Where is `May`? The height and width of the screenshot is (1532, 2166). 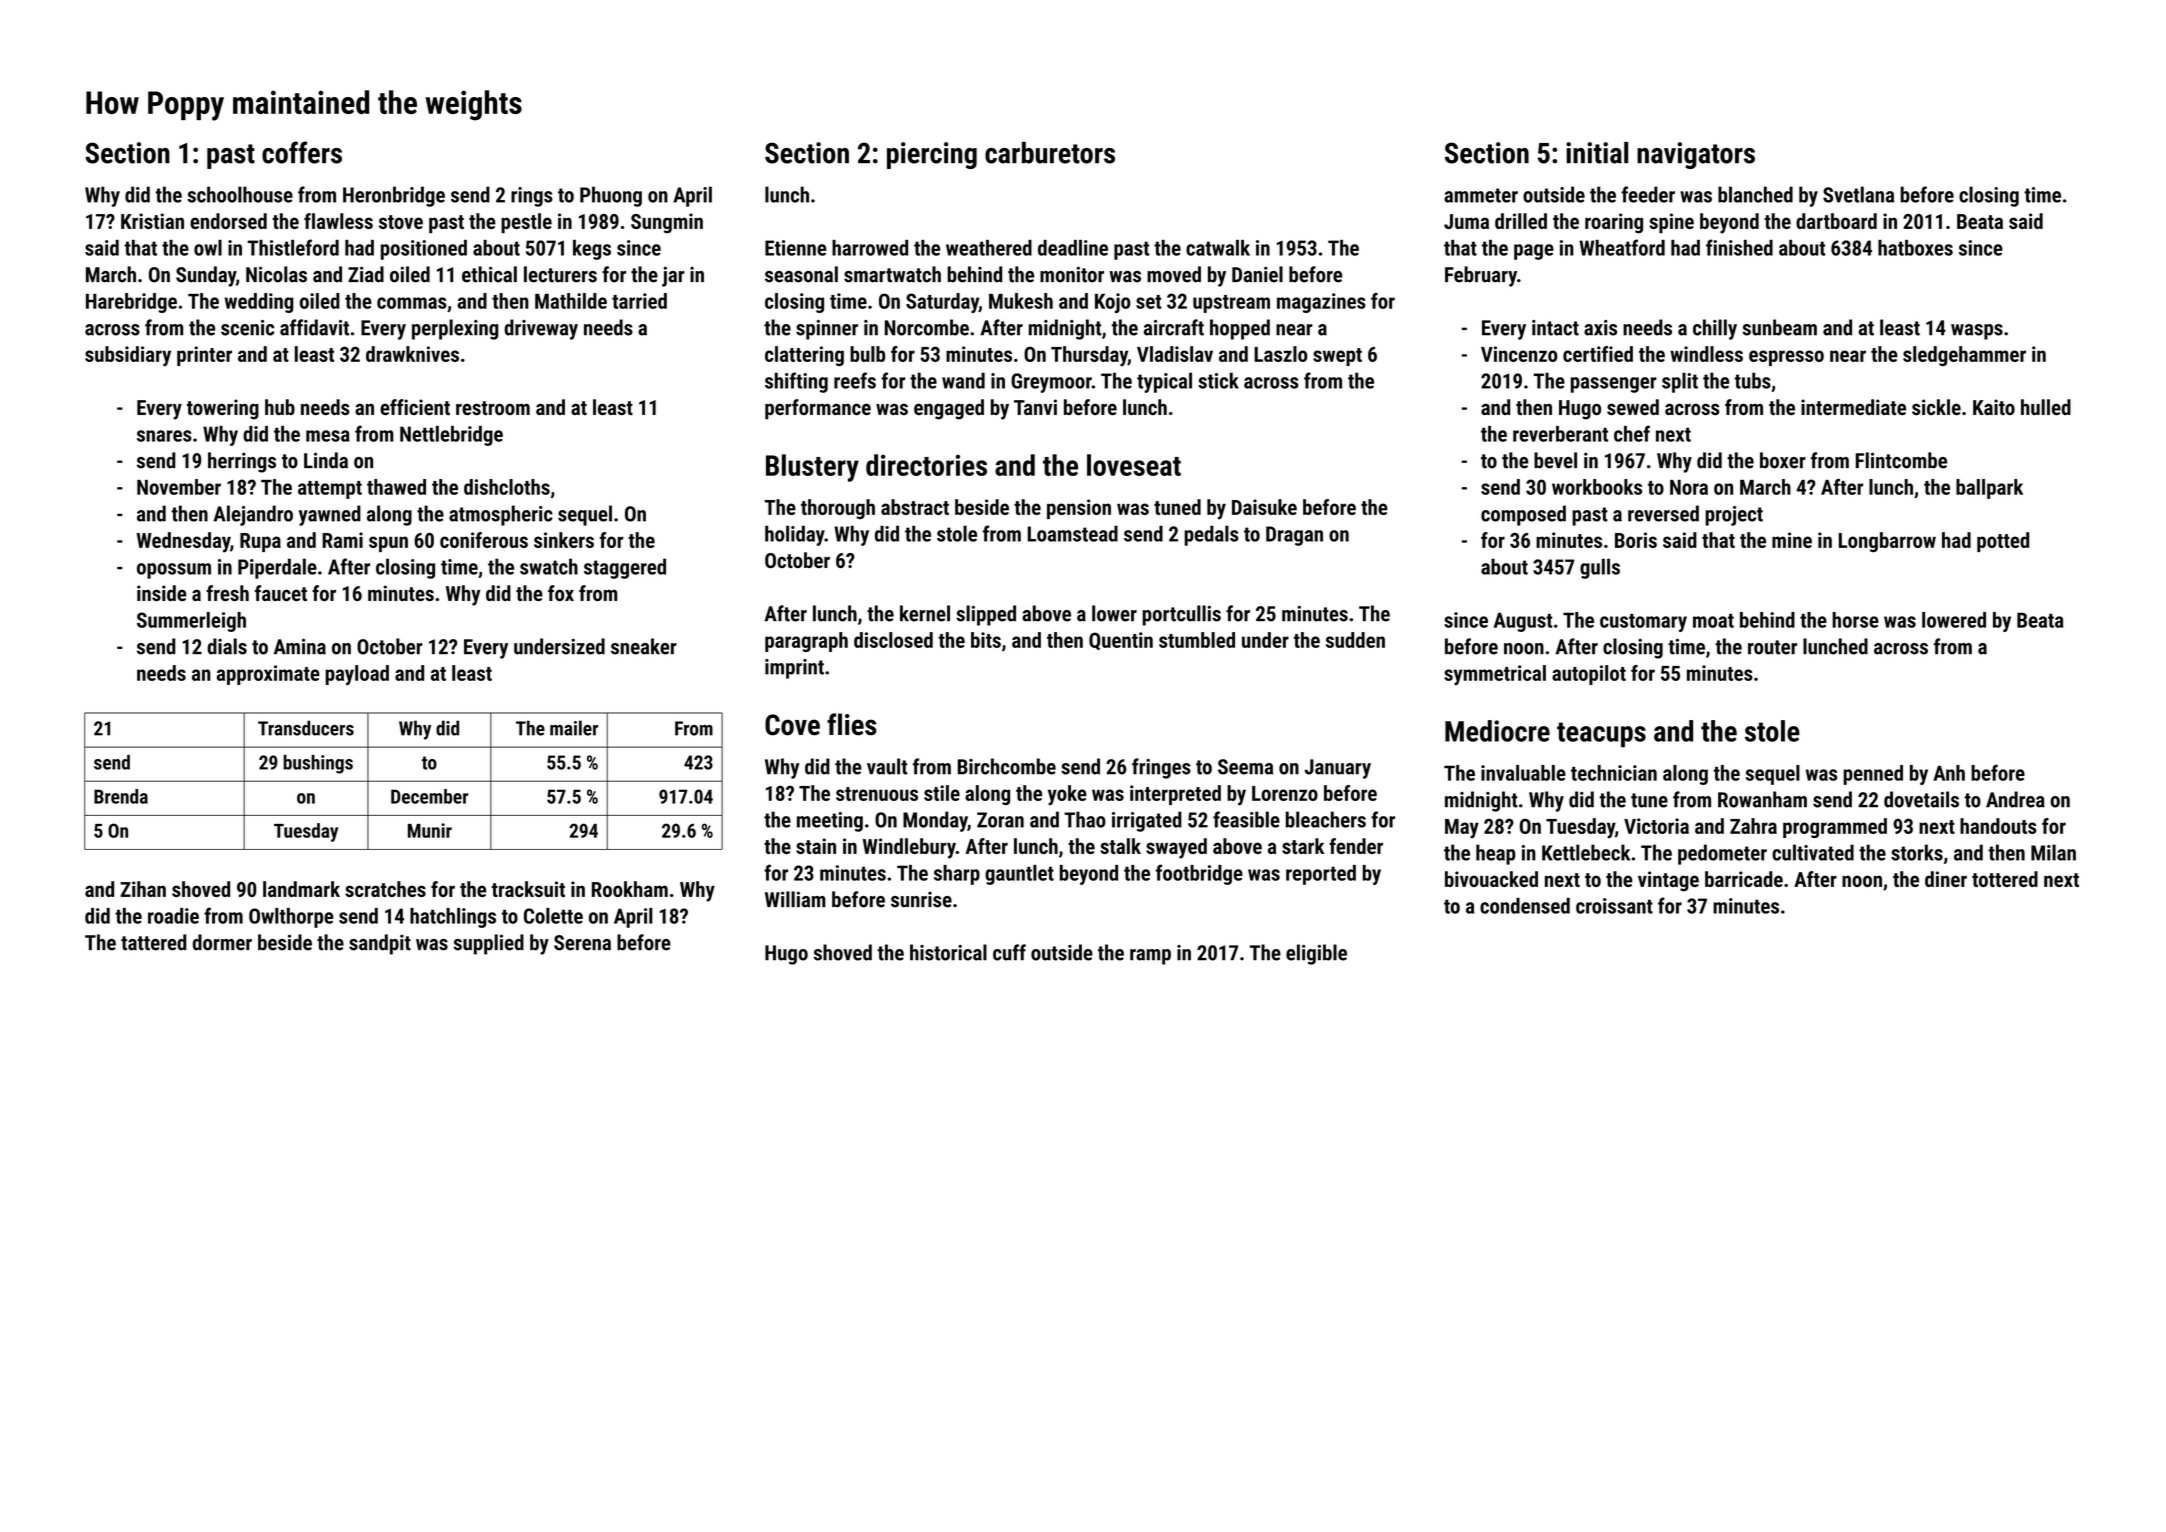 May is located at coordinates (1462, 829).
